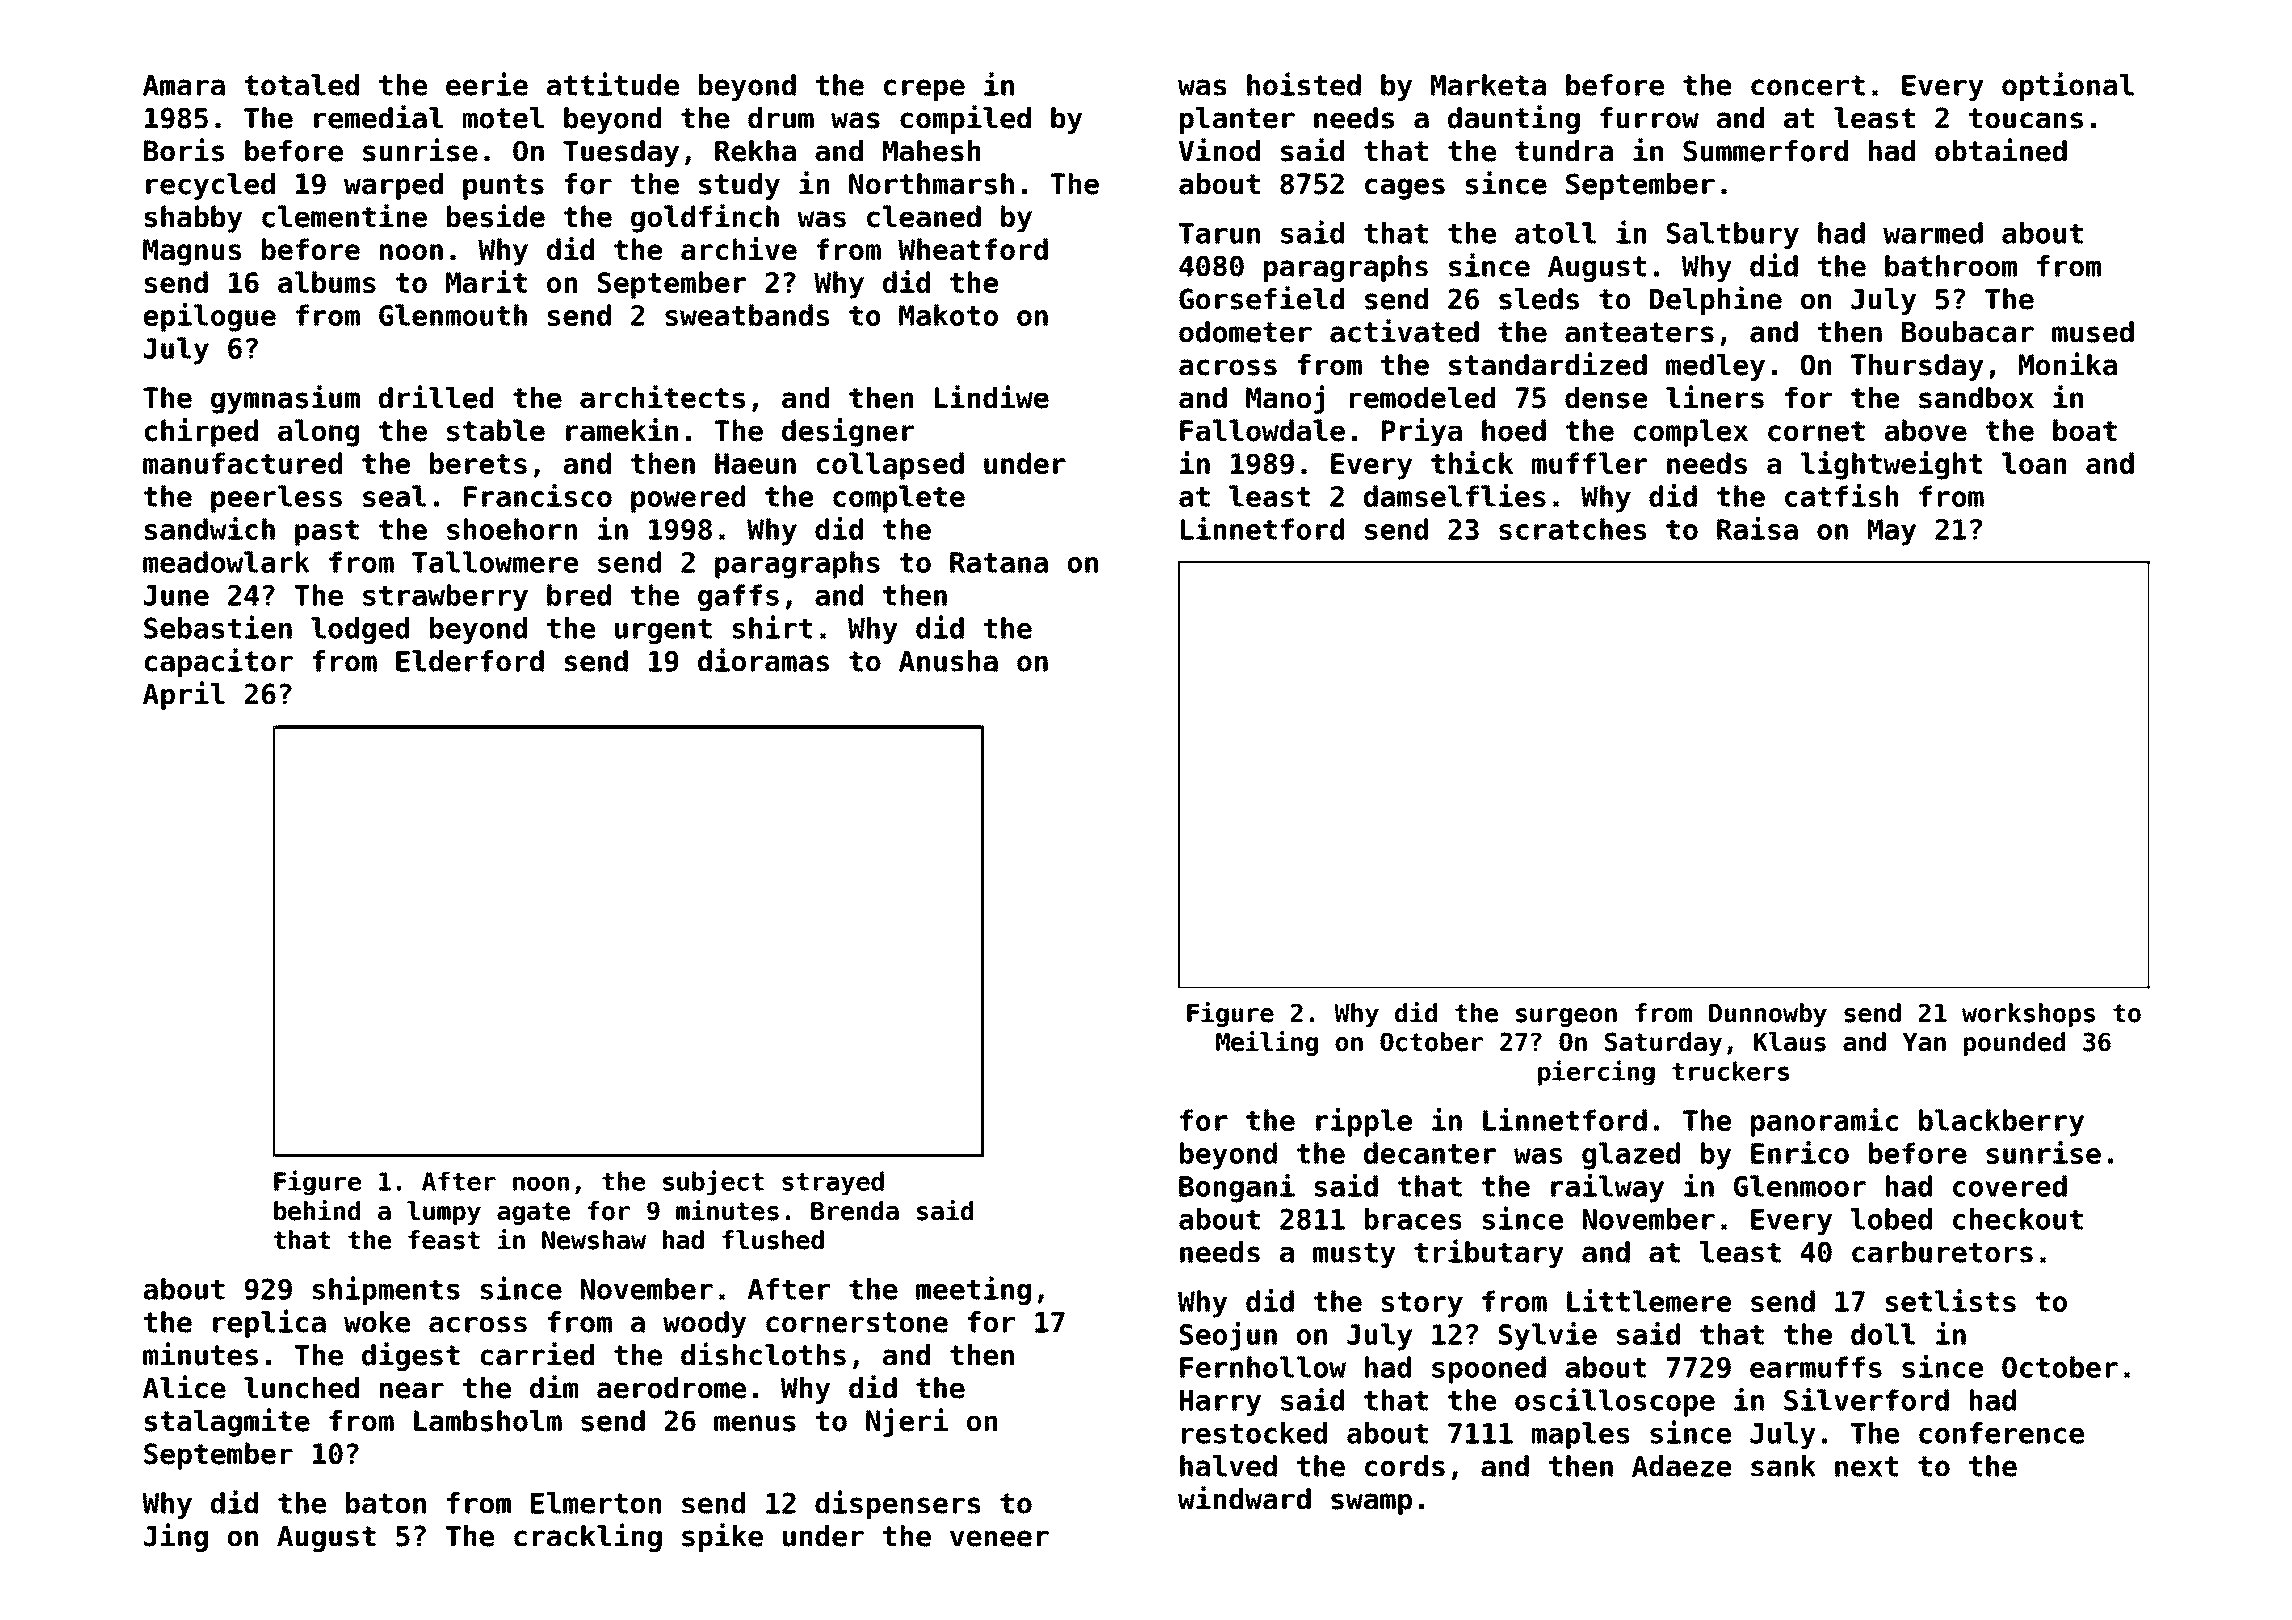 This screenshot has width=2292, height=1620. What do you see at coordinates (948, 661) in the screenshot?
I see `Anusha` at bounding box center [948, 661].
